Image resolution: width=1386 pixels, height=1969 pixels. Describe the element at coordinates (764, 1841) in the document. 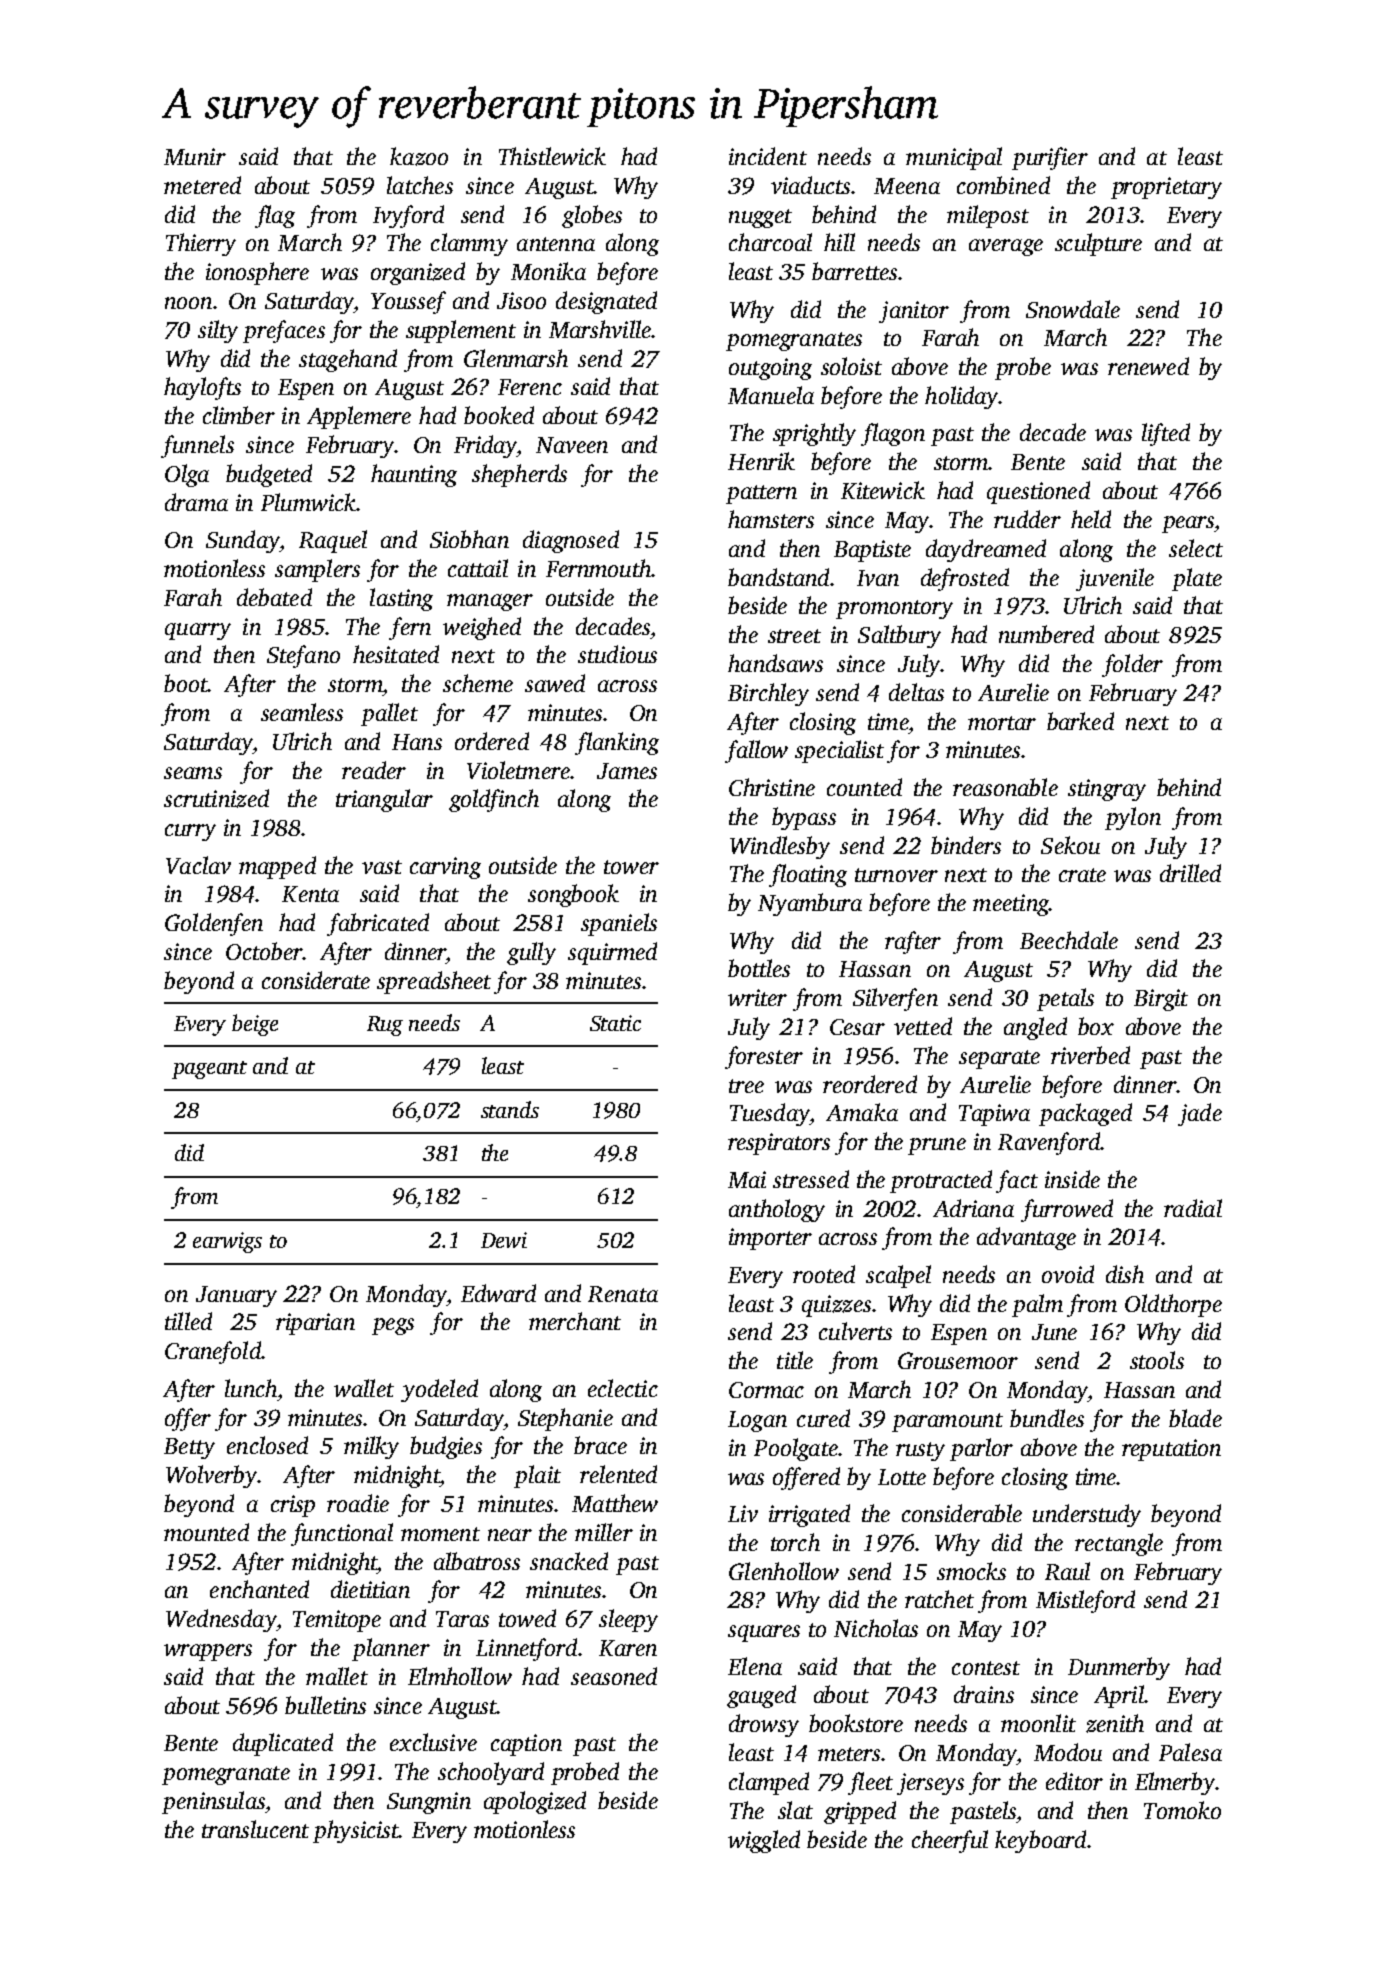

I see `wiggled` at that location.
